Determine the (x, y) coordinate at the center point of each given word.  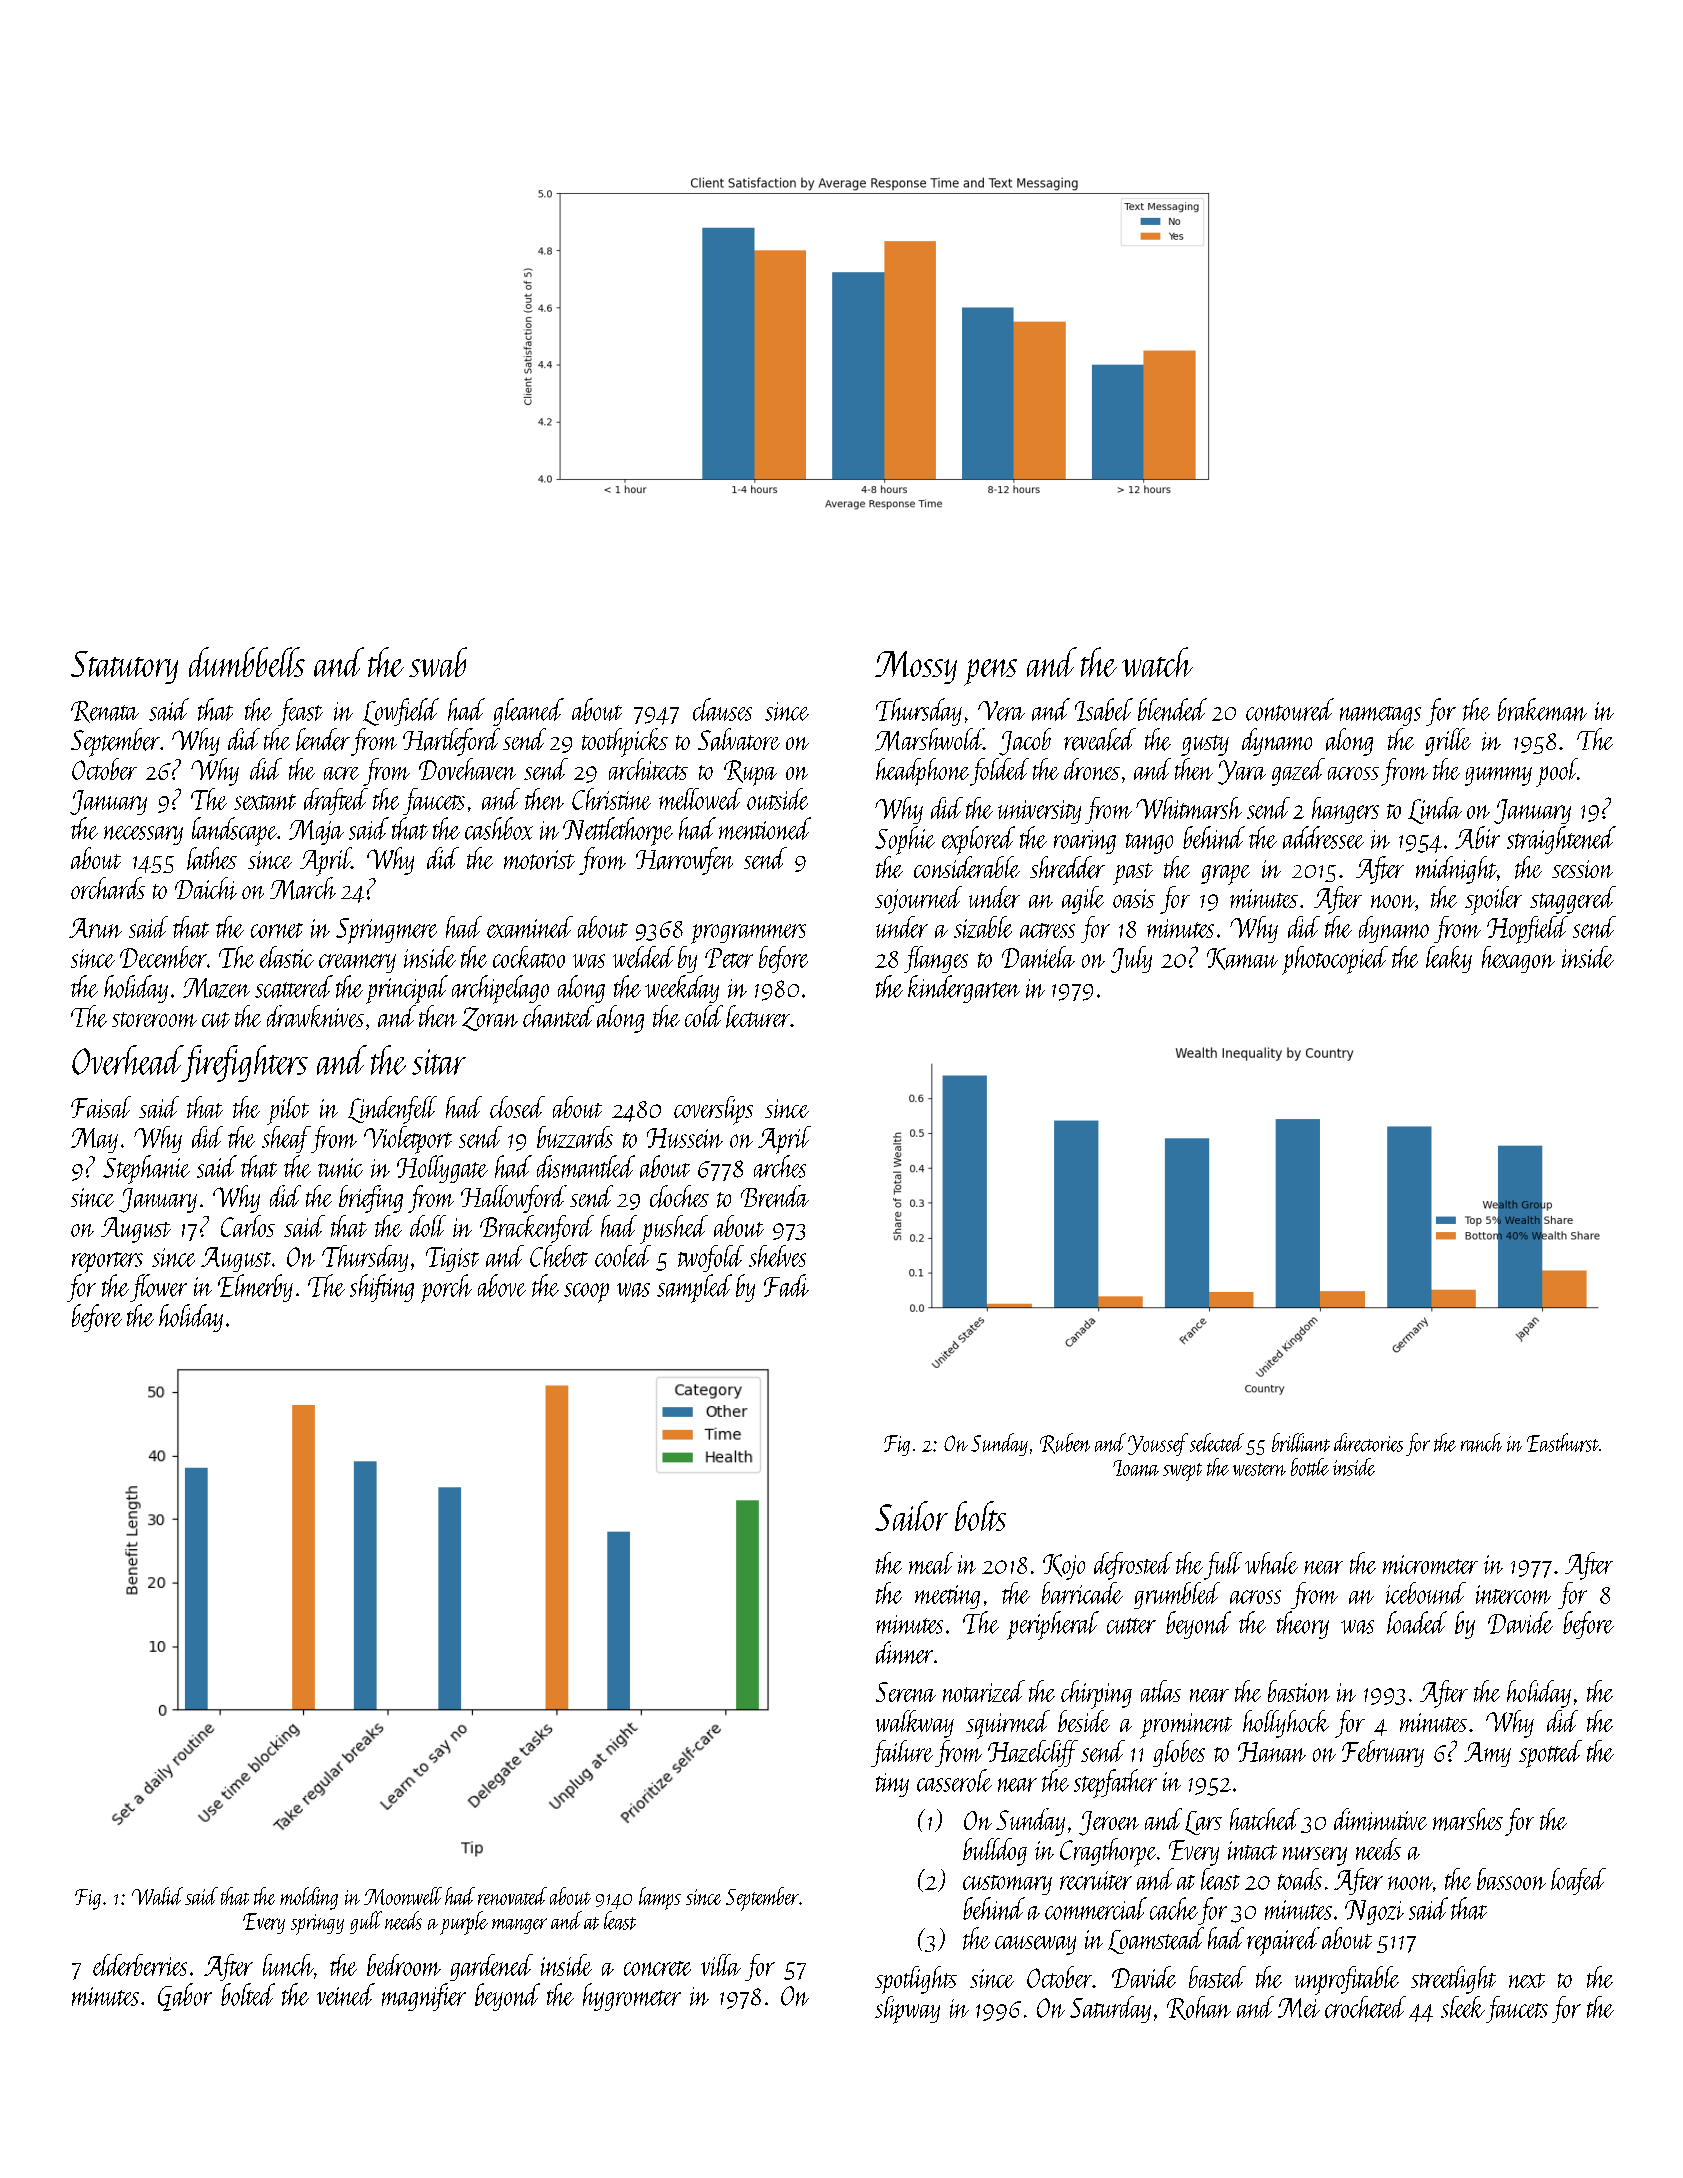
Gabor (185, 1997)
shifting (382, 1288)
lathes (212, 858)
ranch (1481, 1442)
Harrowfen (684, 861)
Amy (1487, 1754)
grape (1225, 875)
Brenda (775, 1196)
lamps (660, 1898)
